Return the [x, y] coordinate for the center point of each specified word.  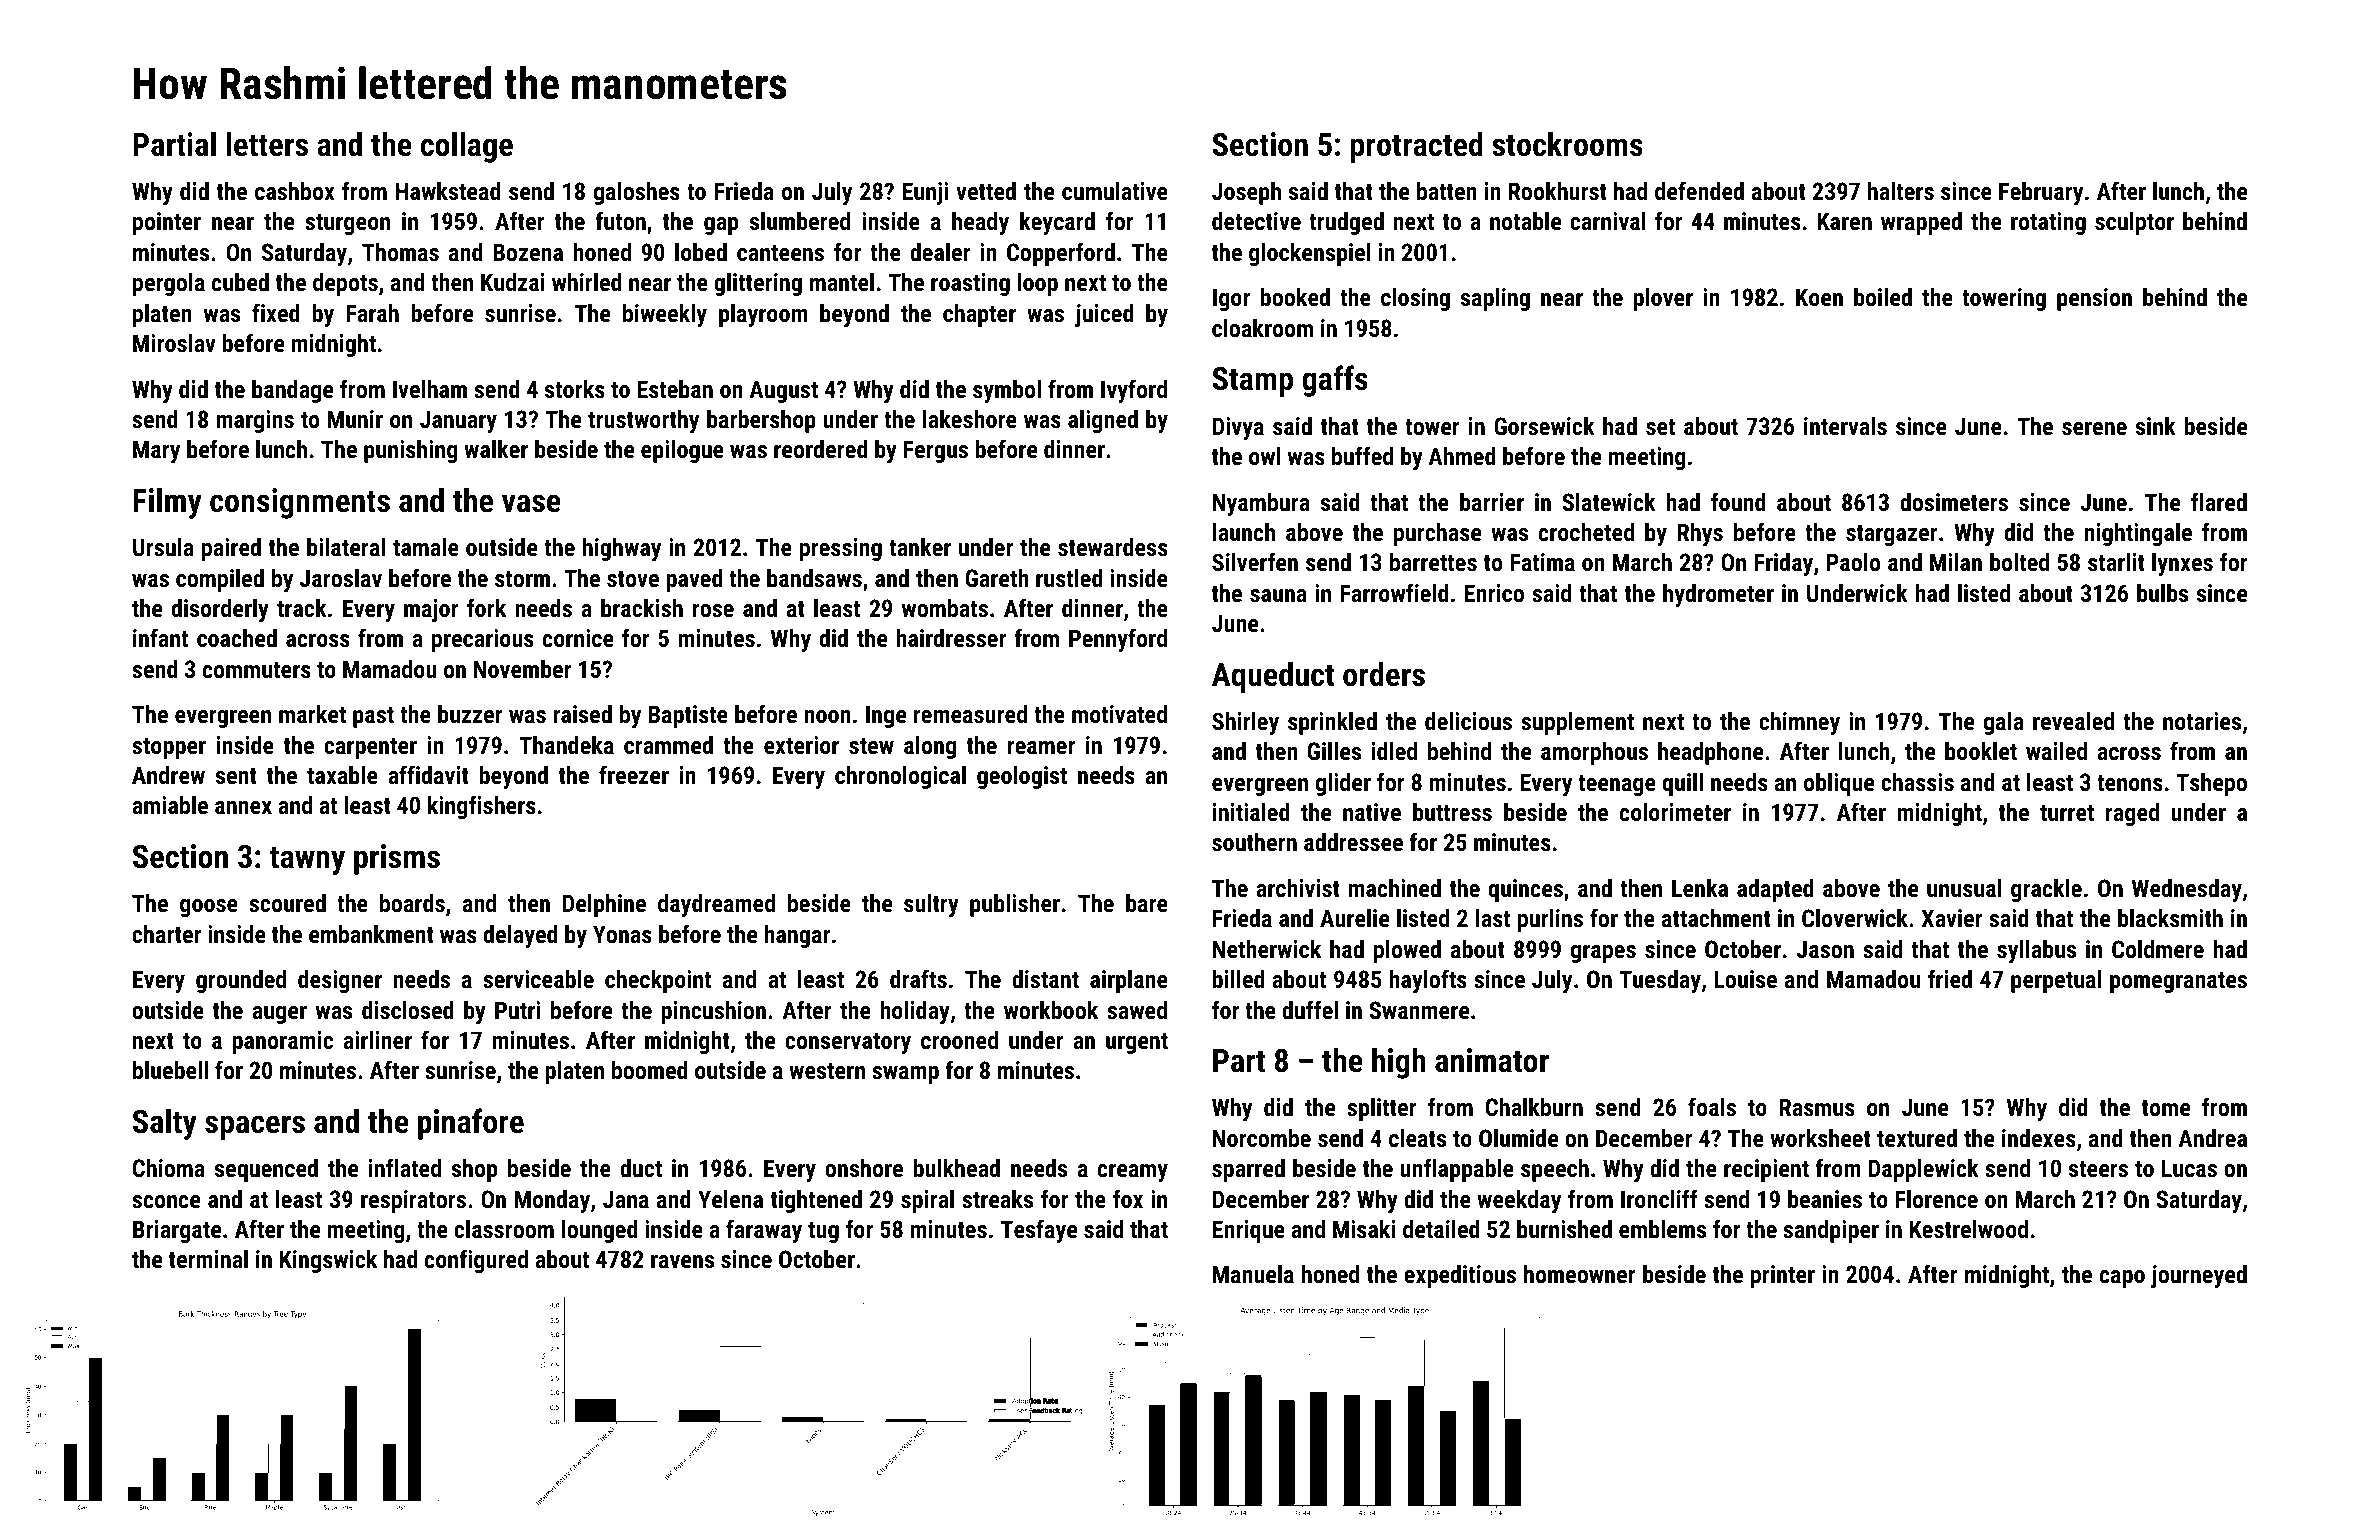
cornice [578, 638]
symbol [1007, 391]
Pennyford [1118, 640]
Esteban [675, 389]
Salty [165, 1124]
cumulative [1115, 191]
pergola [169, 284]
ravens [682, 1261]
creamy [1133, 1173]
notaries [2202, 721]
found [1738, 501]
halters [1901, 191]
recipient [1766, 1170]
